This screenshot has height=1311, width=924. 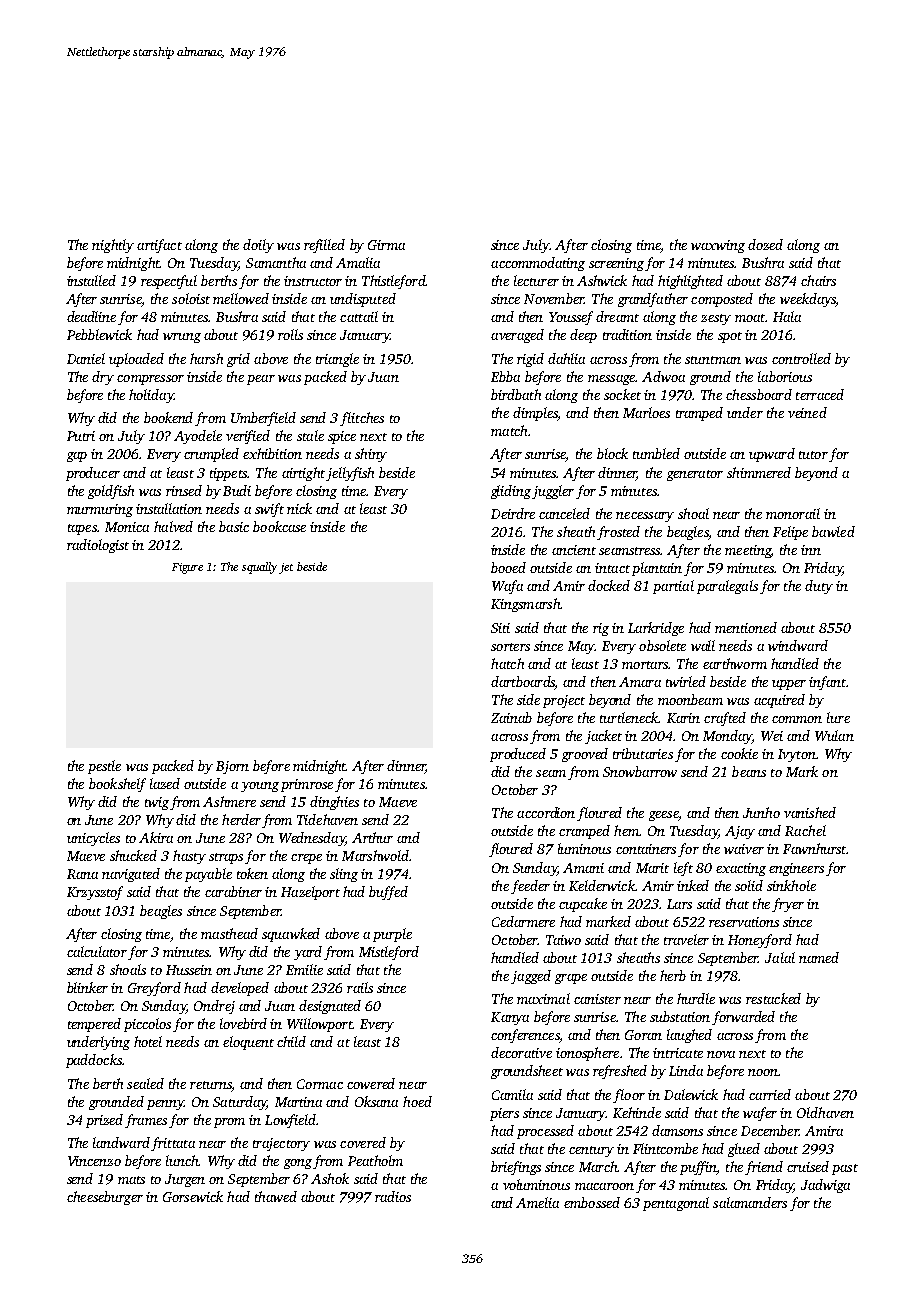 I want to click on booed, so click(x=508, y=567).
